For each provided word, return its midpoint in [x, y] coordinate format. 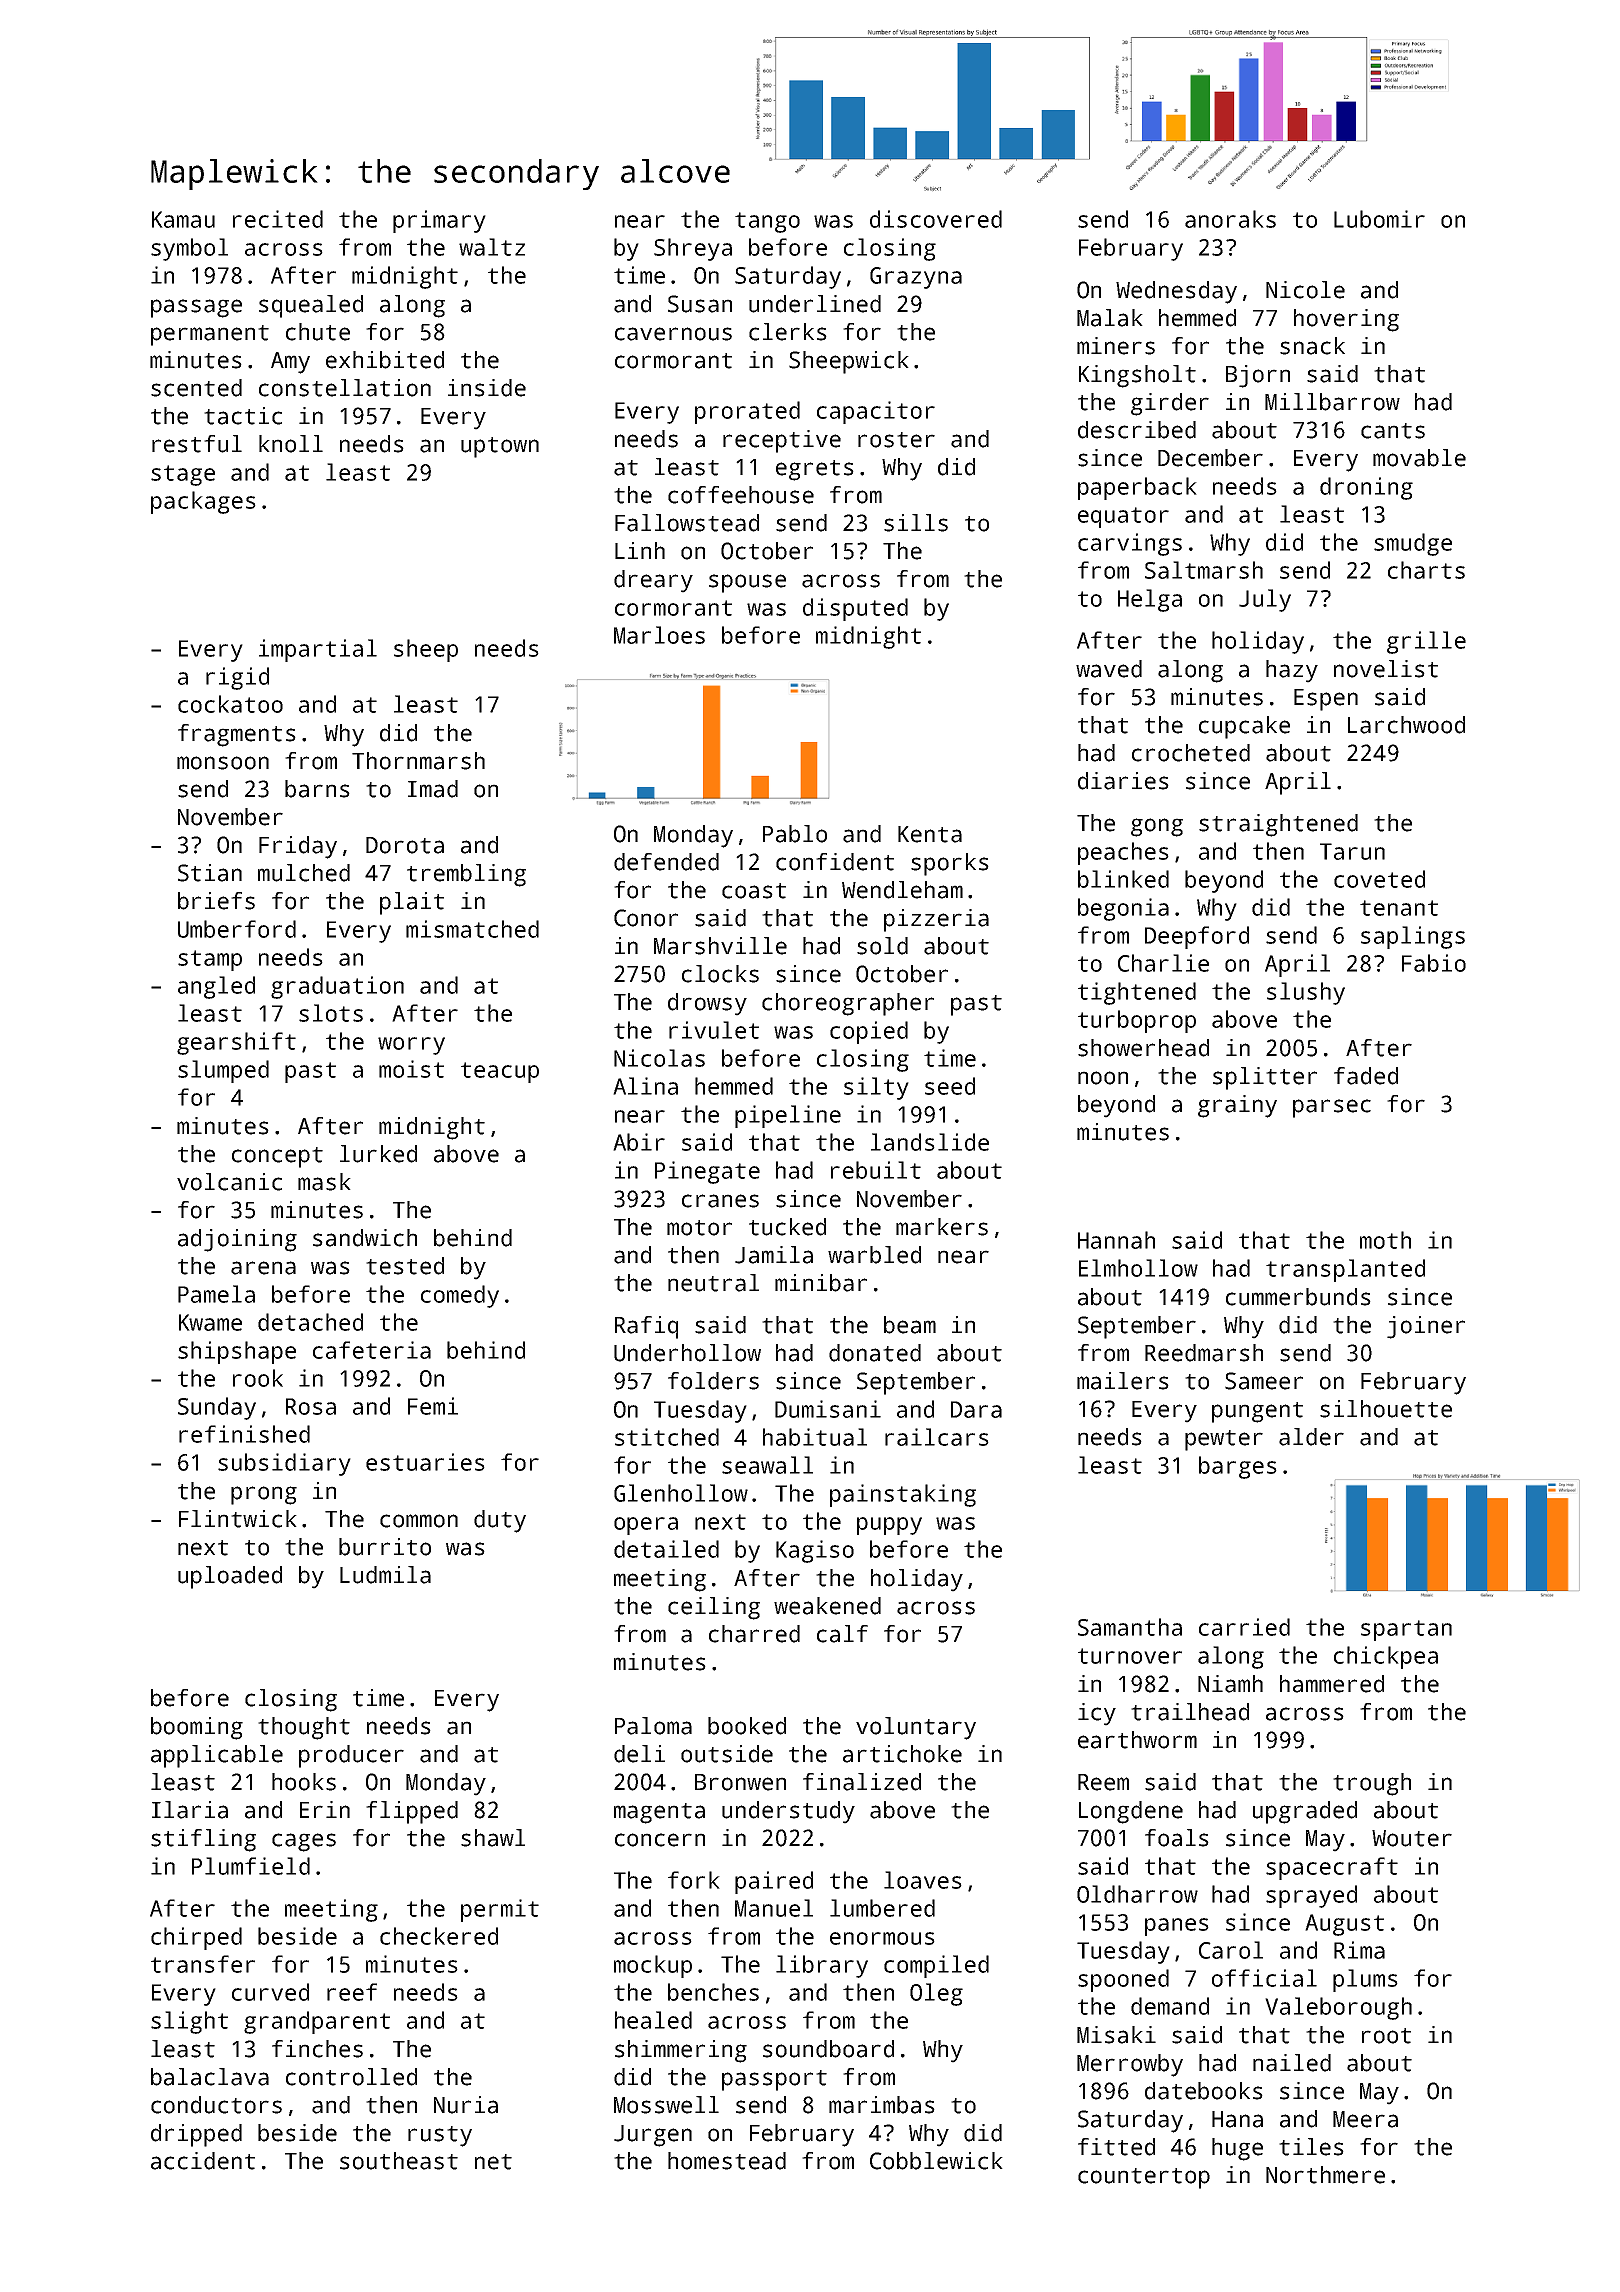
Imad [433, 789]
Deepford [1197, 937]
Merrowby [1130, 2065]
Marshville [720, 946]
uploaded [230, 1577]
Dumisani [828, 1409]
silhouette [1386, 1409]
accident [203, 2161]
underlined [815, 304]
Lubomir [1379, 219]
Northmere [1325, 2175]
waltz [492, 247]
